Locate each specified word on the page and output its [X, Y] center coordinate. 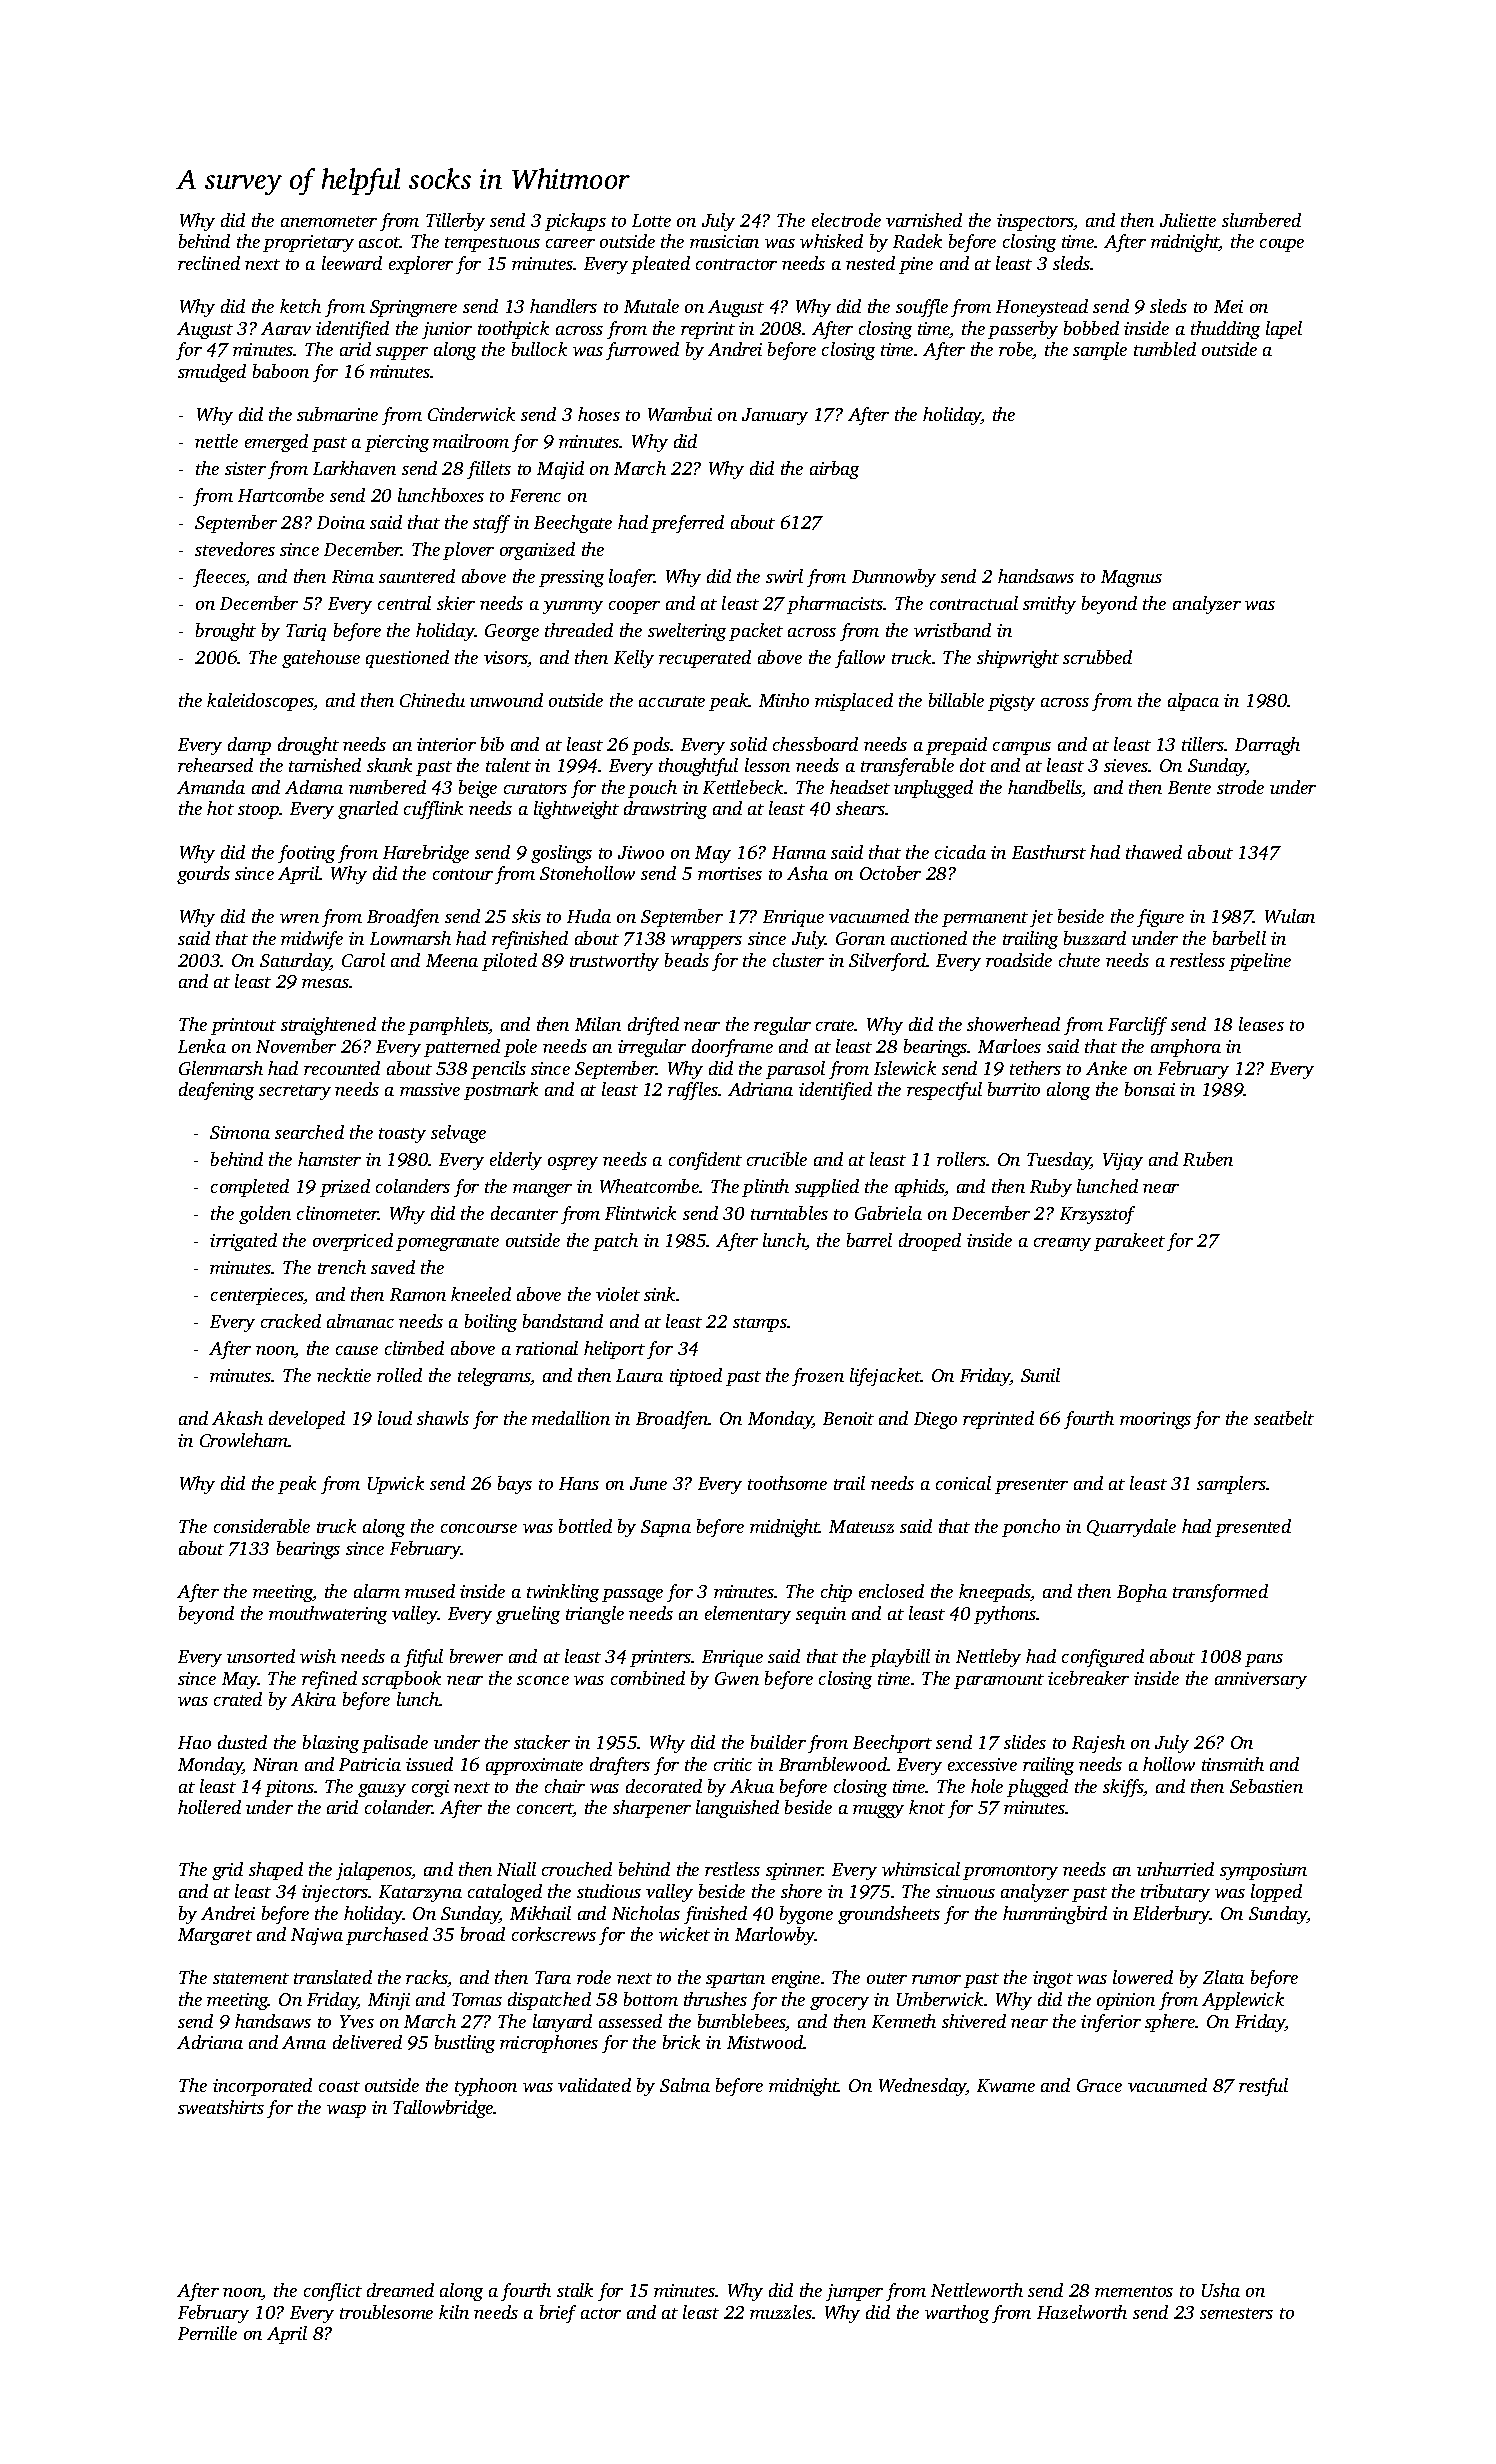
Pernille [207, 2333]
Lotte [651, 220]
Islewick [905, 1068]
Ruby [1051, 1188]
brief [558, 2314]
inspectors [1035, 222]
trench [342, 1267]
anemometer [329, 221]
